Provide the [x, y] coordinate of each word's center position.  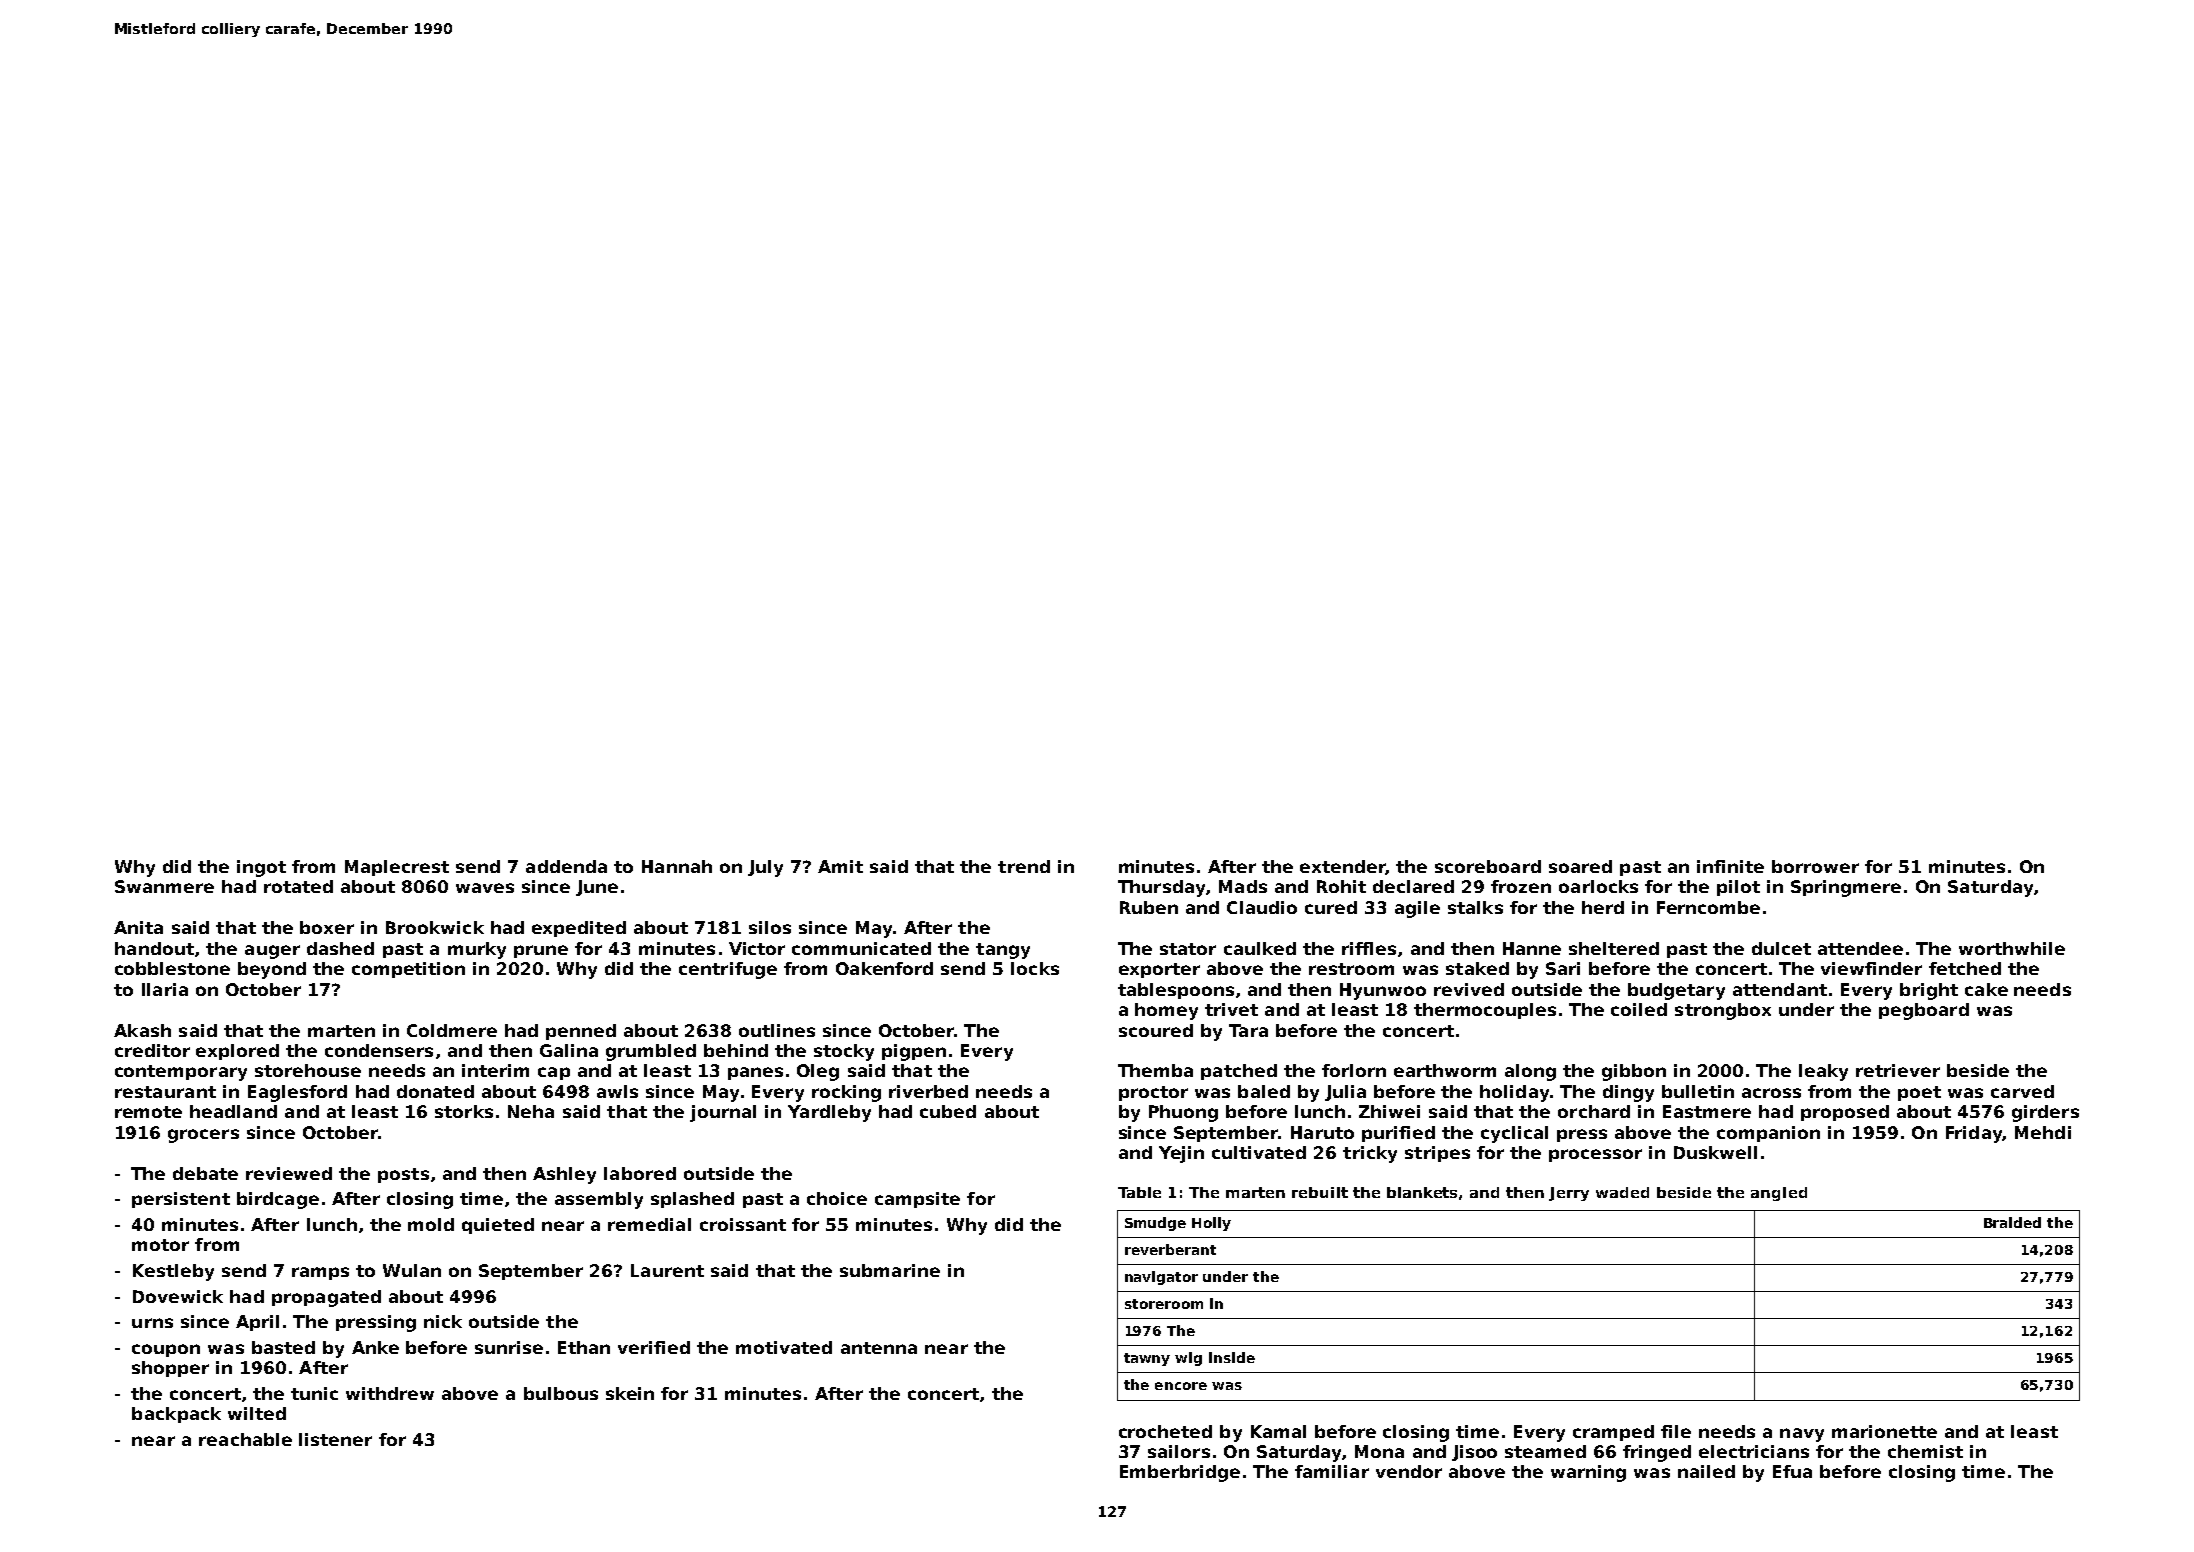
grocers [203, 1136]
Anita [138, 927]
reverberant [1170, 1249]
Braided [2012, 1222]
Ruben [1149, 907]
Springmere [1846, 888]
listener [335, 1439]
